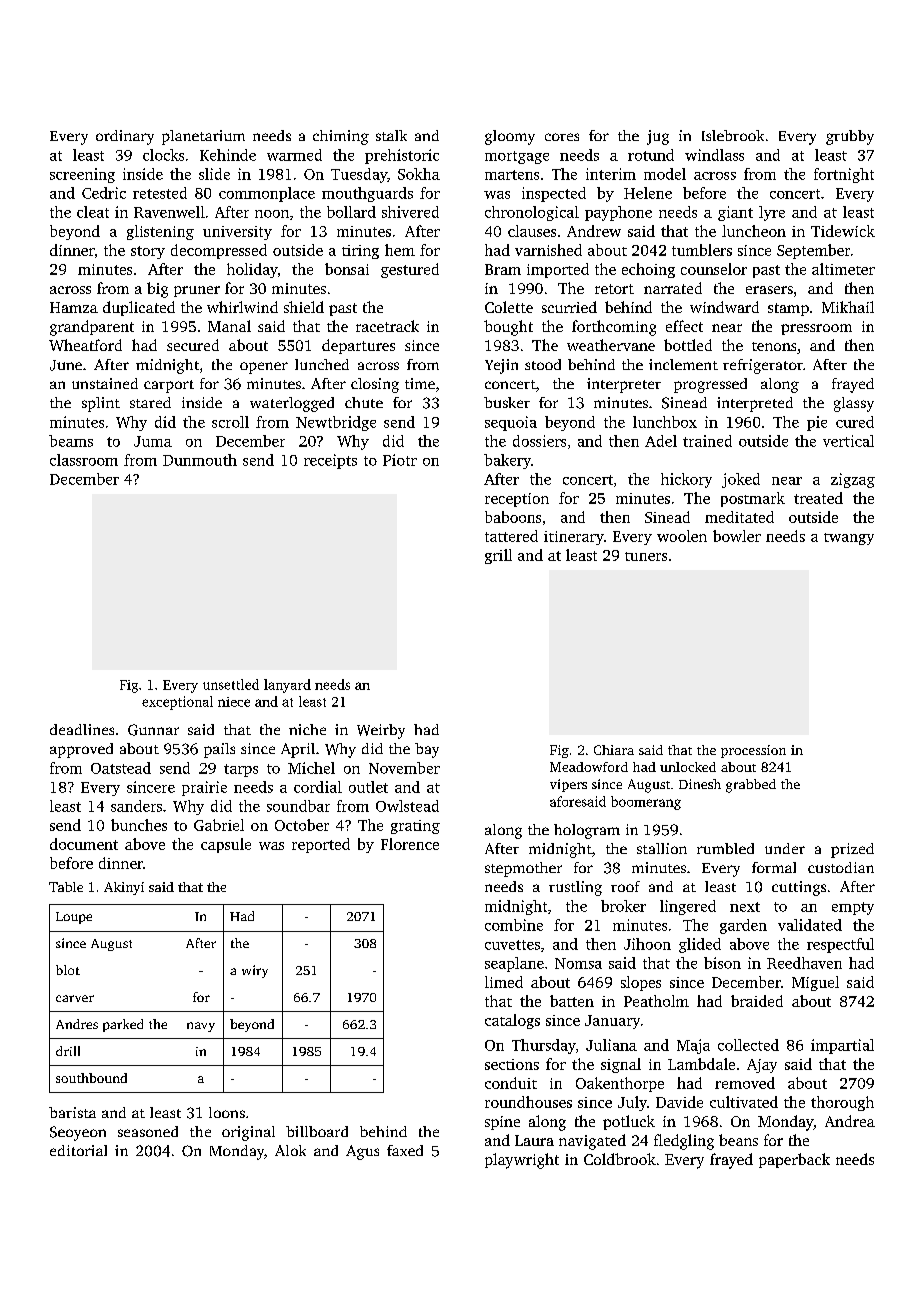  Describe the element at coordinates (646, 556) in the screenshot. I see `tuners` at that location.
